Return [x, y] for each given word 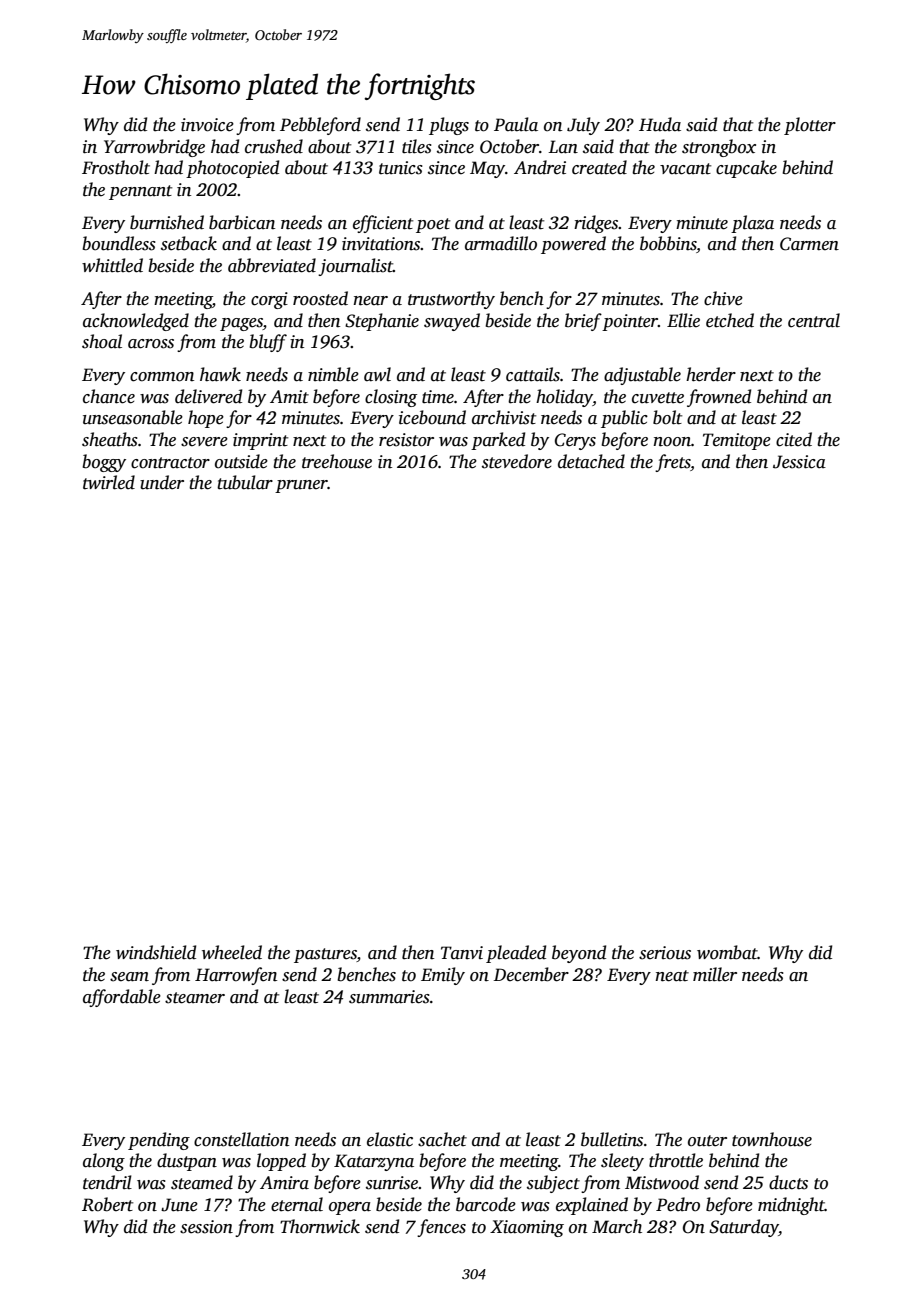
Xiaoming [527, 1228]
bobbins [668, 243]
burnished [167, 222]
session [206, 1227]
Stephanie [382, 322]
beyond [579, 954]
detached [591, 461]
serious [665, 953]
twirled [109, 482]
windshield [156, 952]
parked [498, 441]
